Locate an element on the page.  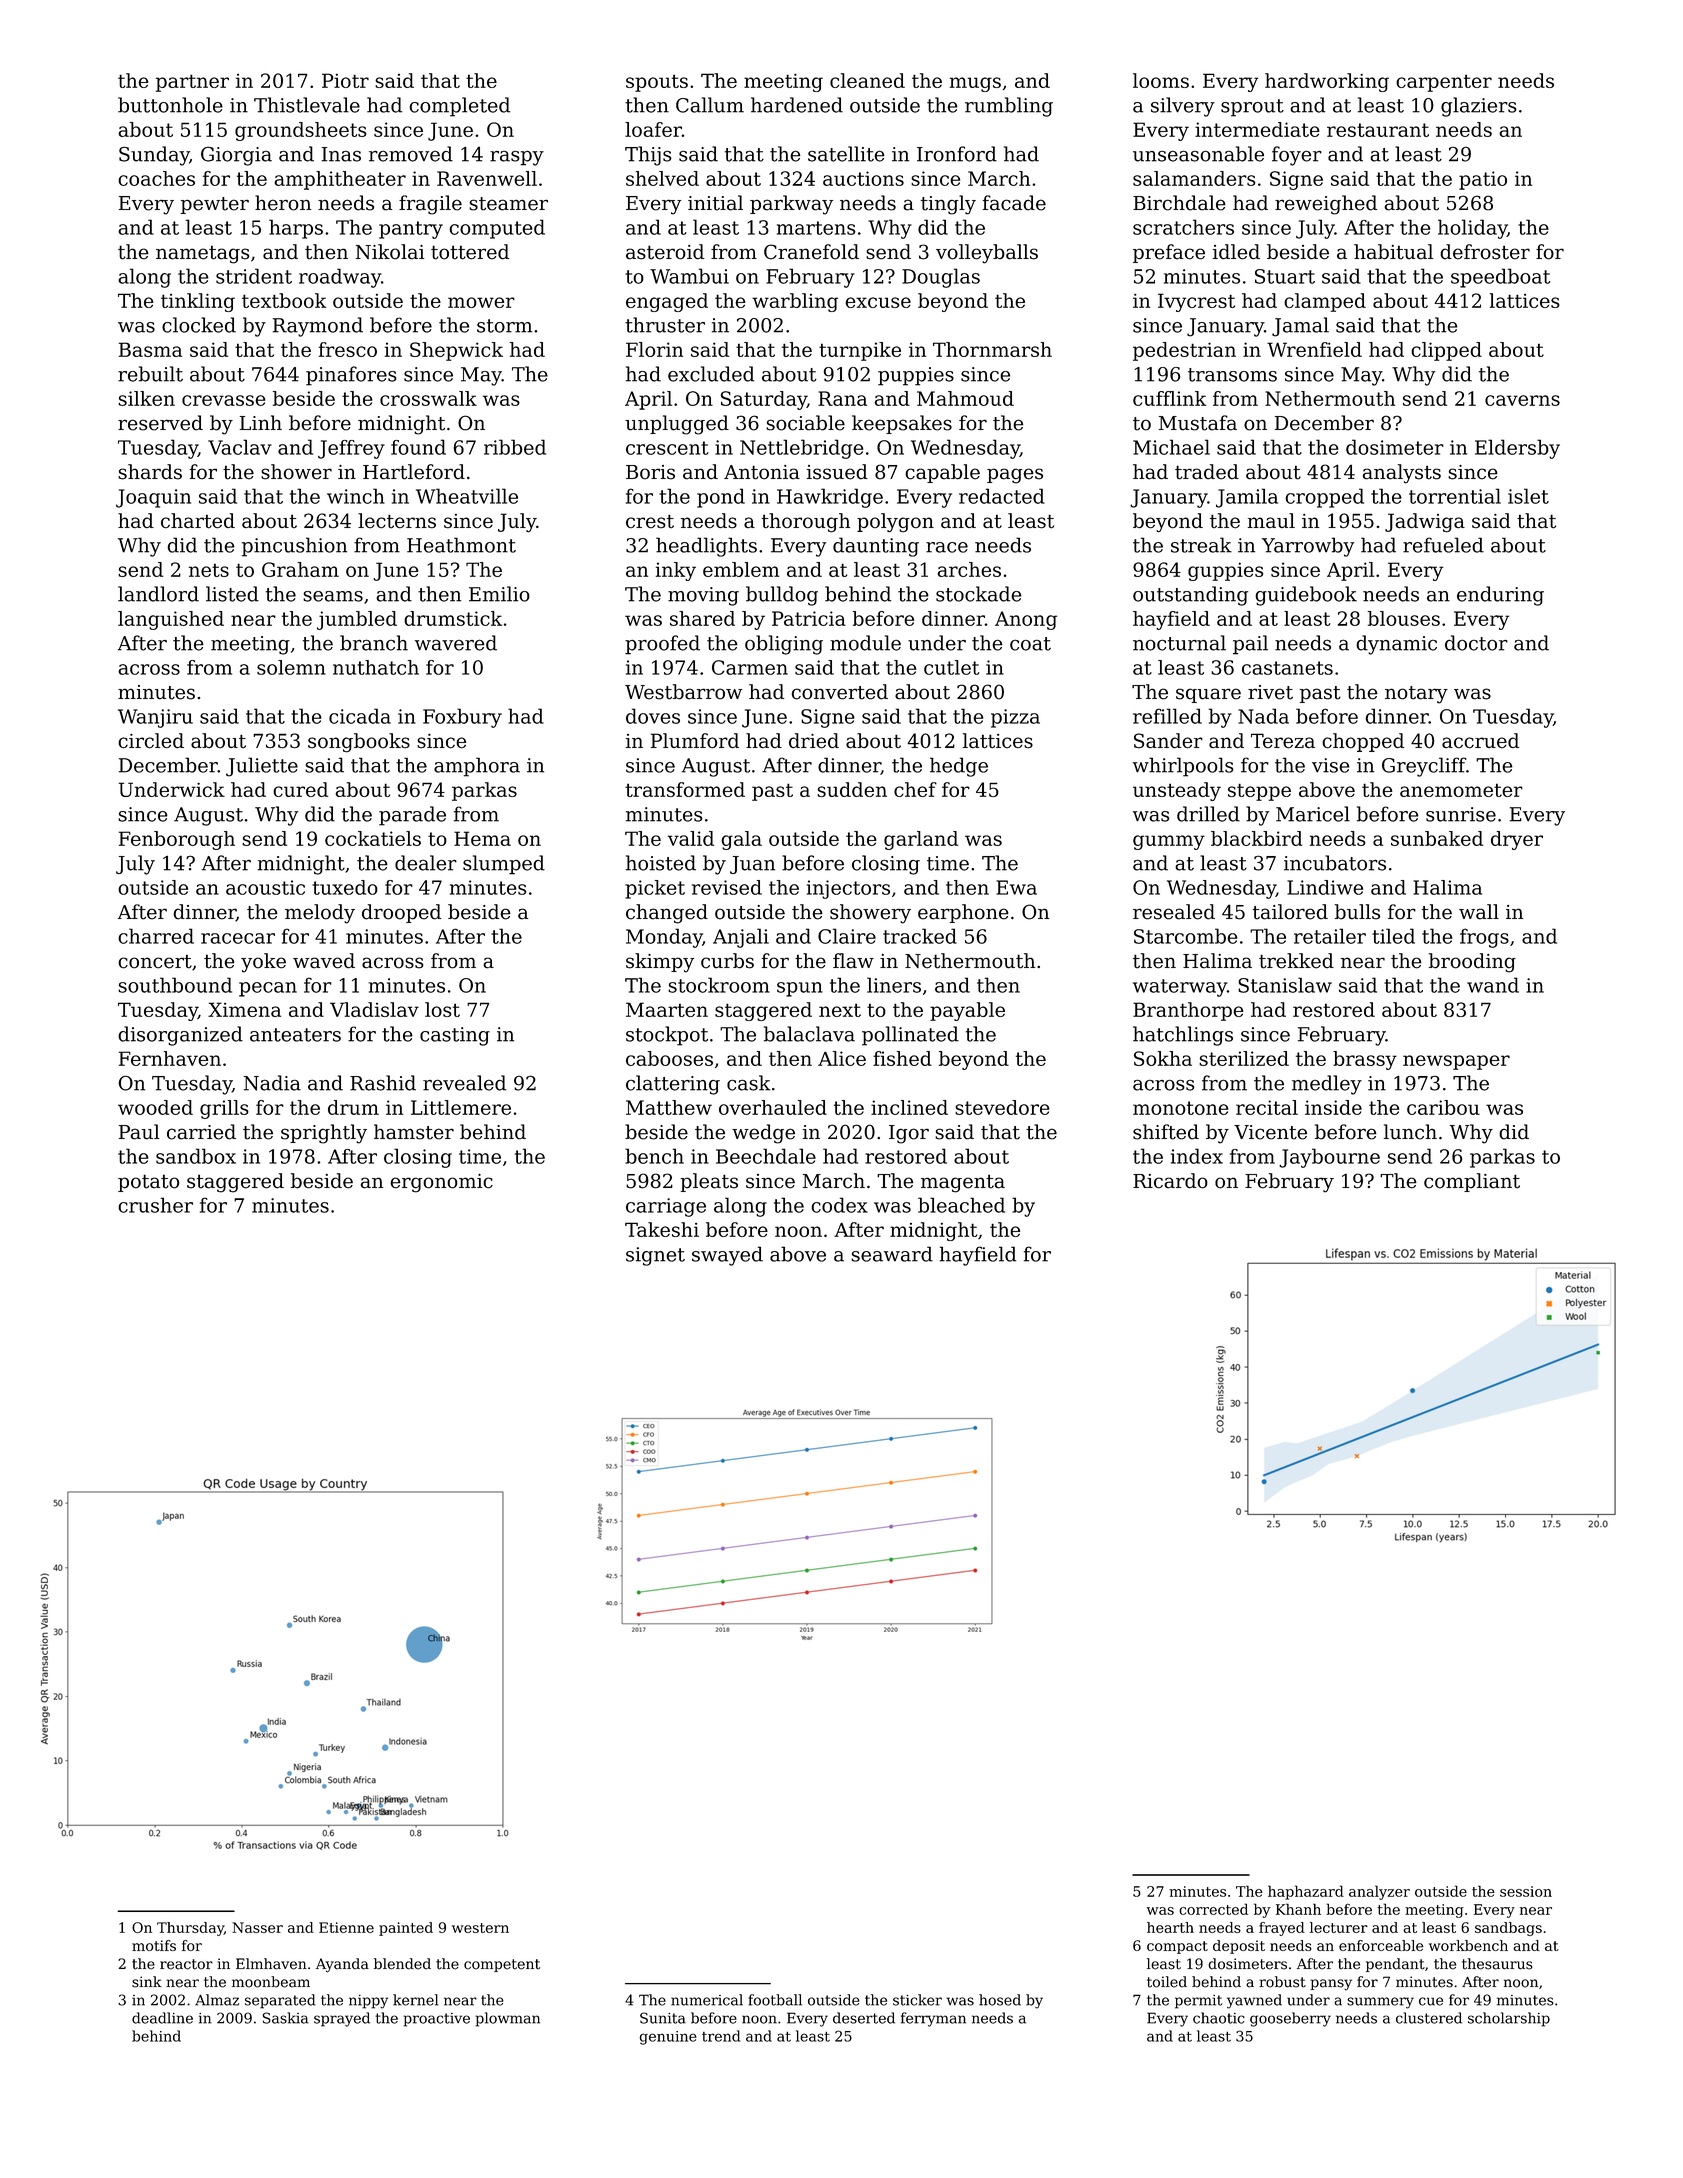
concert is located at coordinates (155, 961).
